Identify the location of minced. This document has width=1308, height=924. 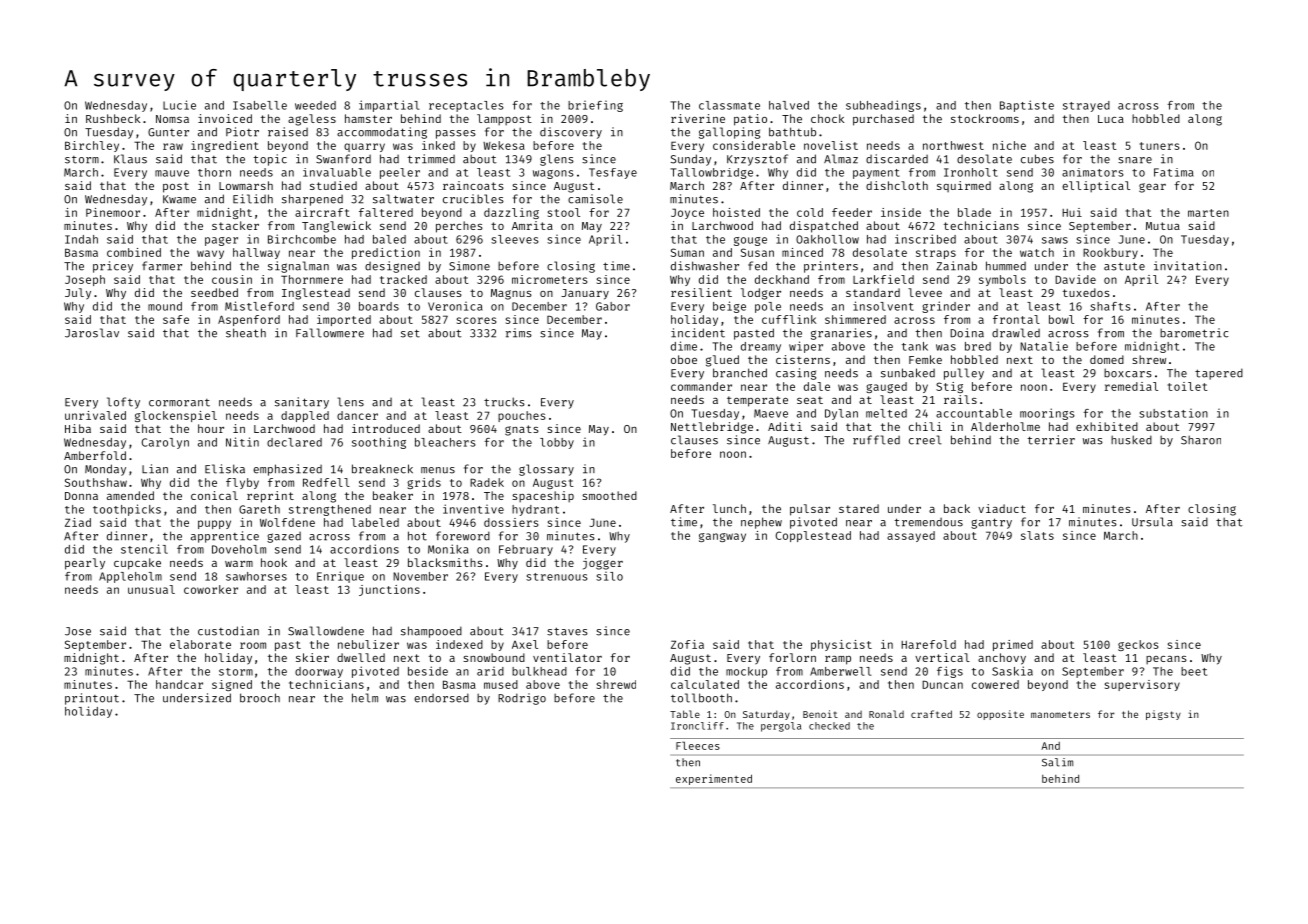
(802, 252).
